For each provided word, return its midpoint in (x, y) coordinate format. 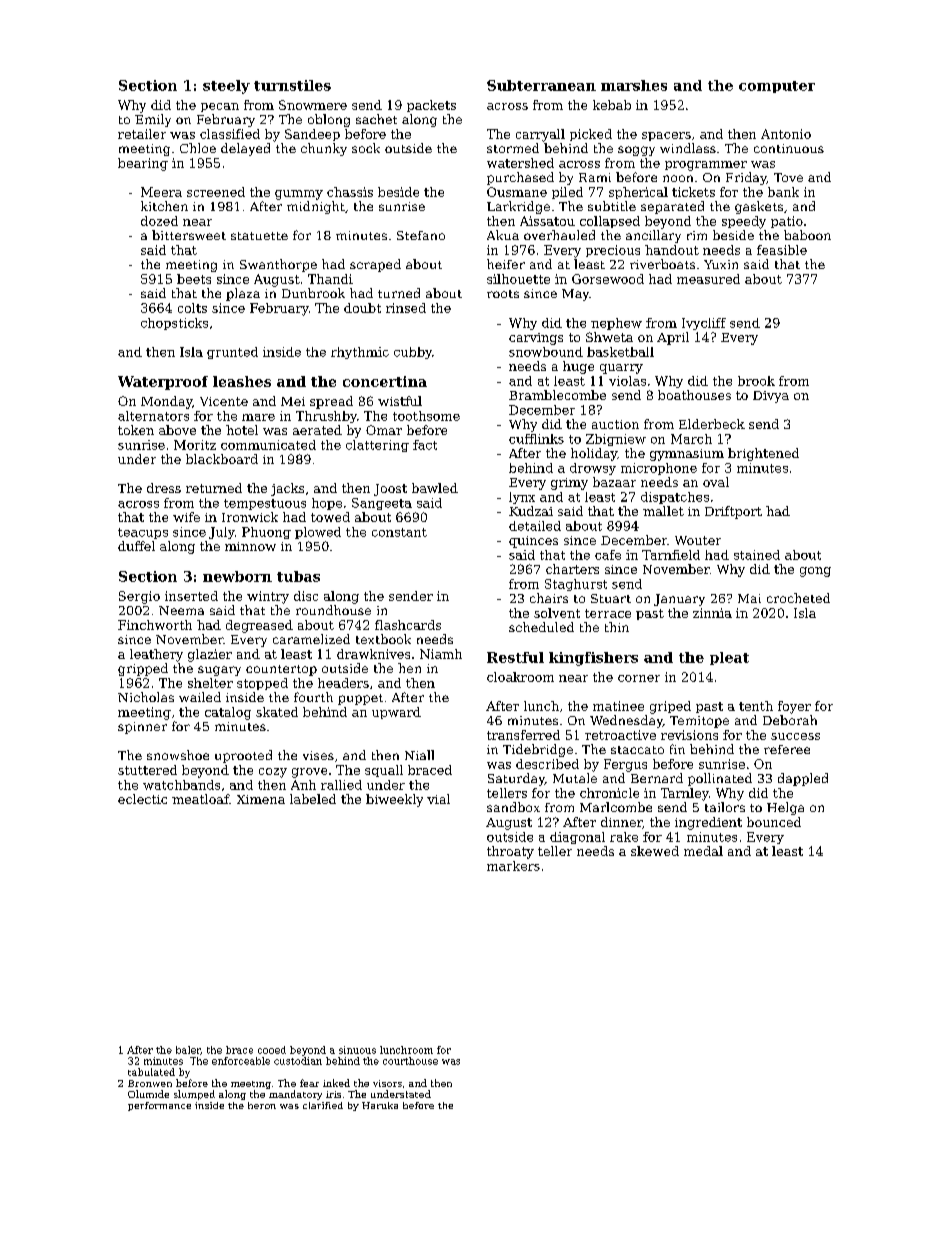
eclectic (142, 799)
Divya (771, 397)
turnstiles (292, 85)
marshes (634, 85)
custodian (298, 1061)
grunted (232, 353)
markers (513, 866)
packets (431, 106)
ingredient (708, 823)
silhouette (518, 279)
